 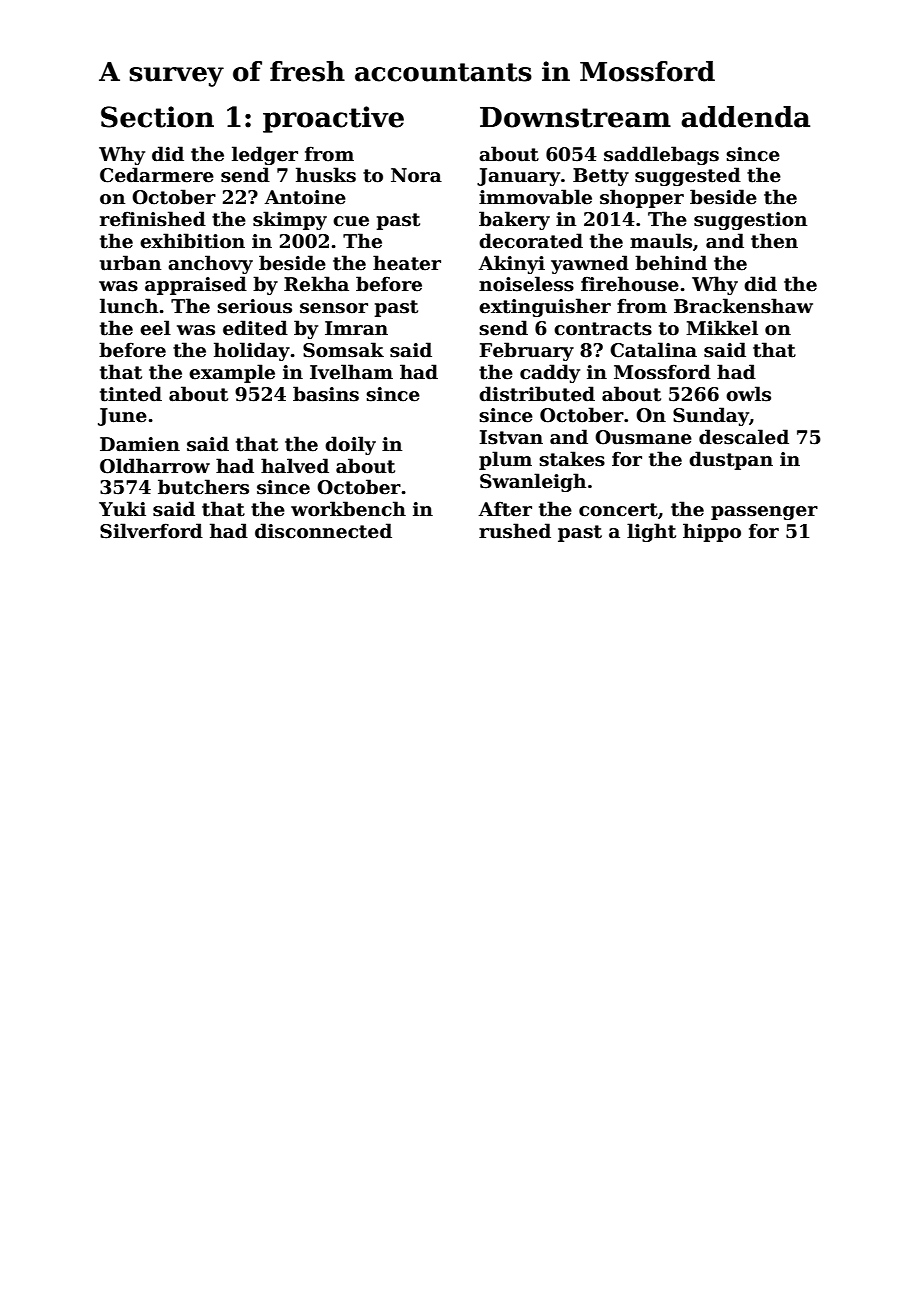 What do you see at coordinates (350, 445) in the screenshot?
I see `doily` at bounding box center [350, 445].
